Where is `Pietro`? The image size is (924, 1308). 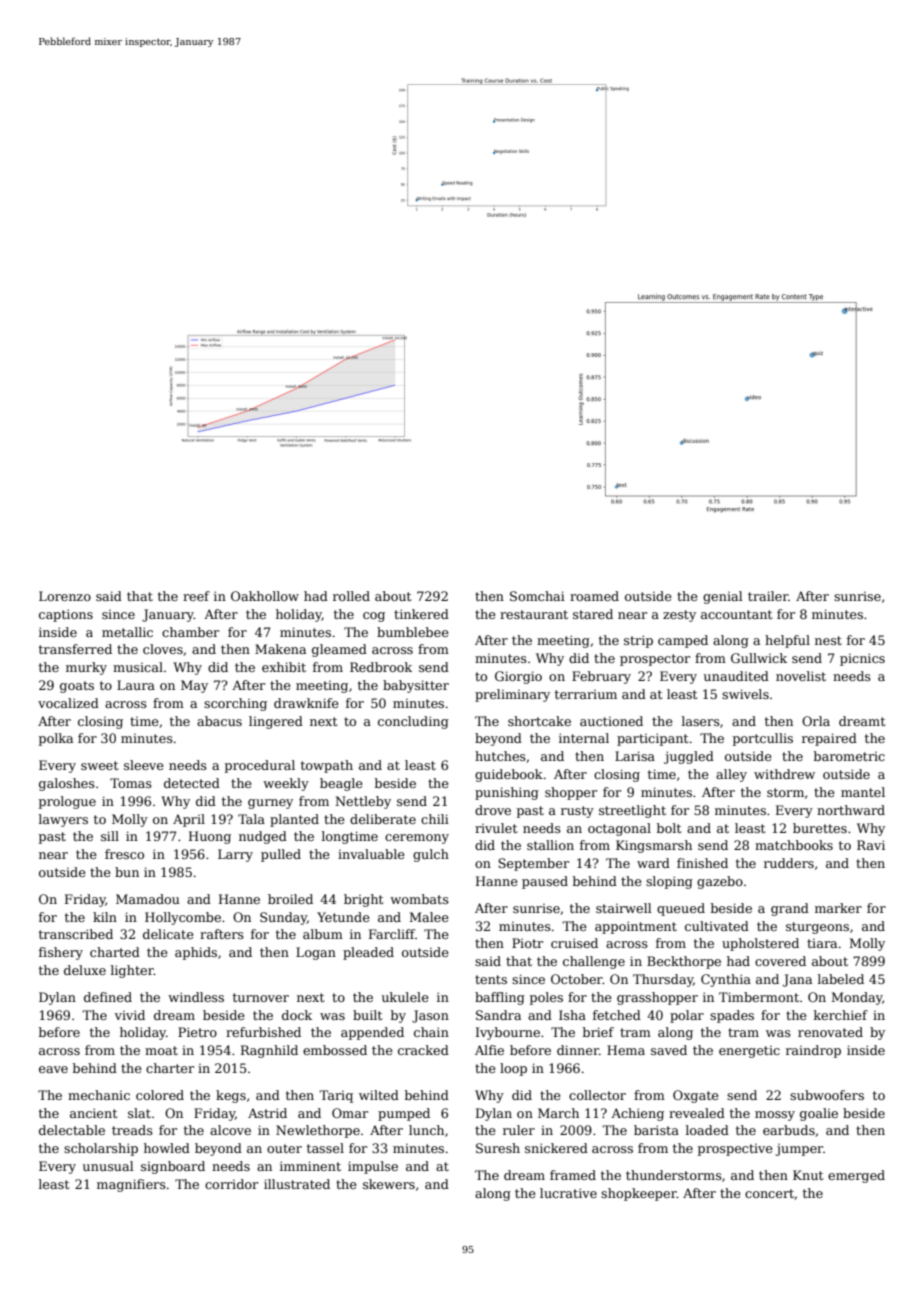 Pietro is located at coordinates (197, 1032).
